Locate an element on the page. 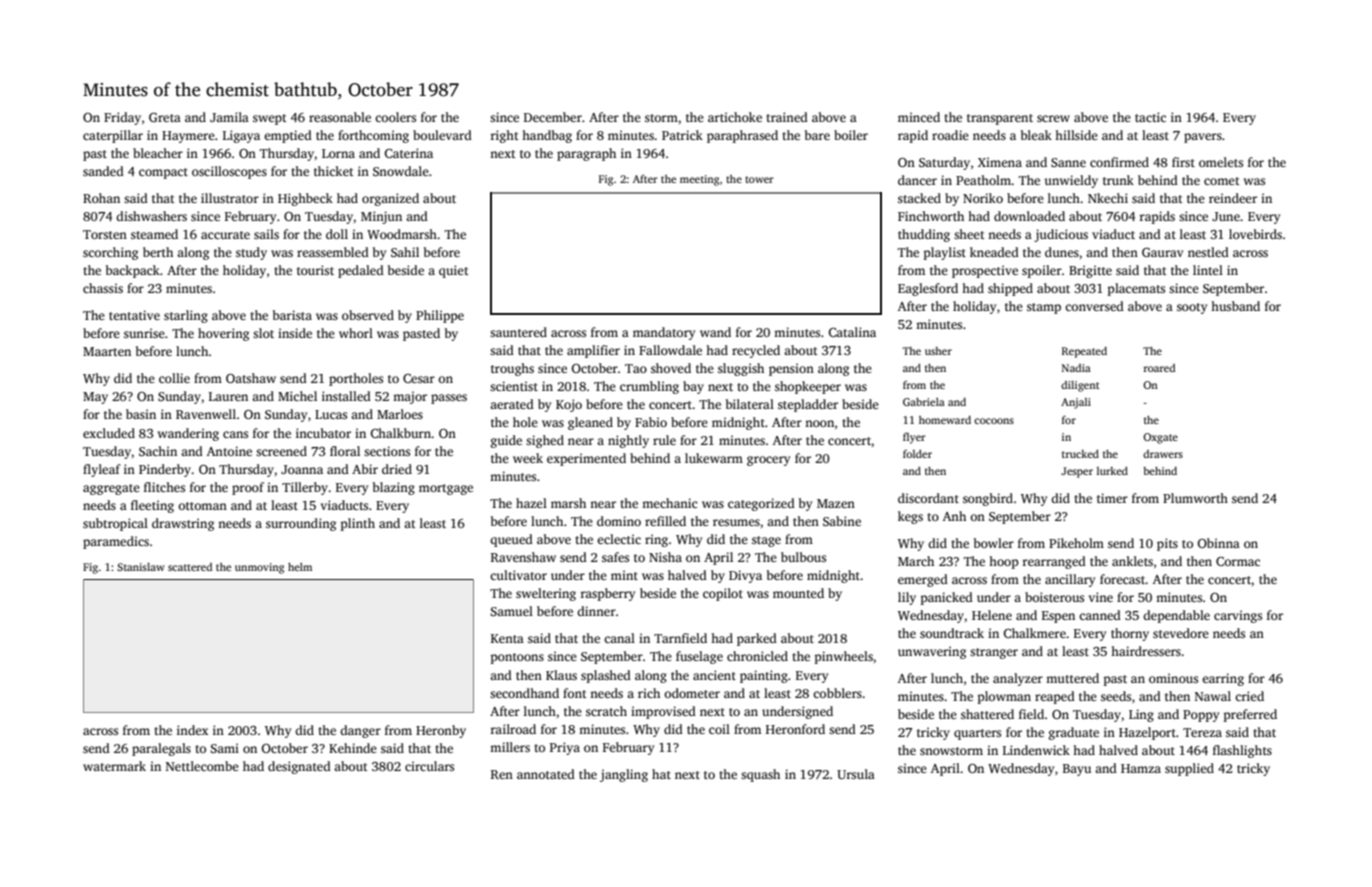 The width and height of the document is (1372, 887). surrounding is located at coordinates (301, 524).
